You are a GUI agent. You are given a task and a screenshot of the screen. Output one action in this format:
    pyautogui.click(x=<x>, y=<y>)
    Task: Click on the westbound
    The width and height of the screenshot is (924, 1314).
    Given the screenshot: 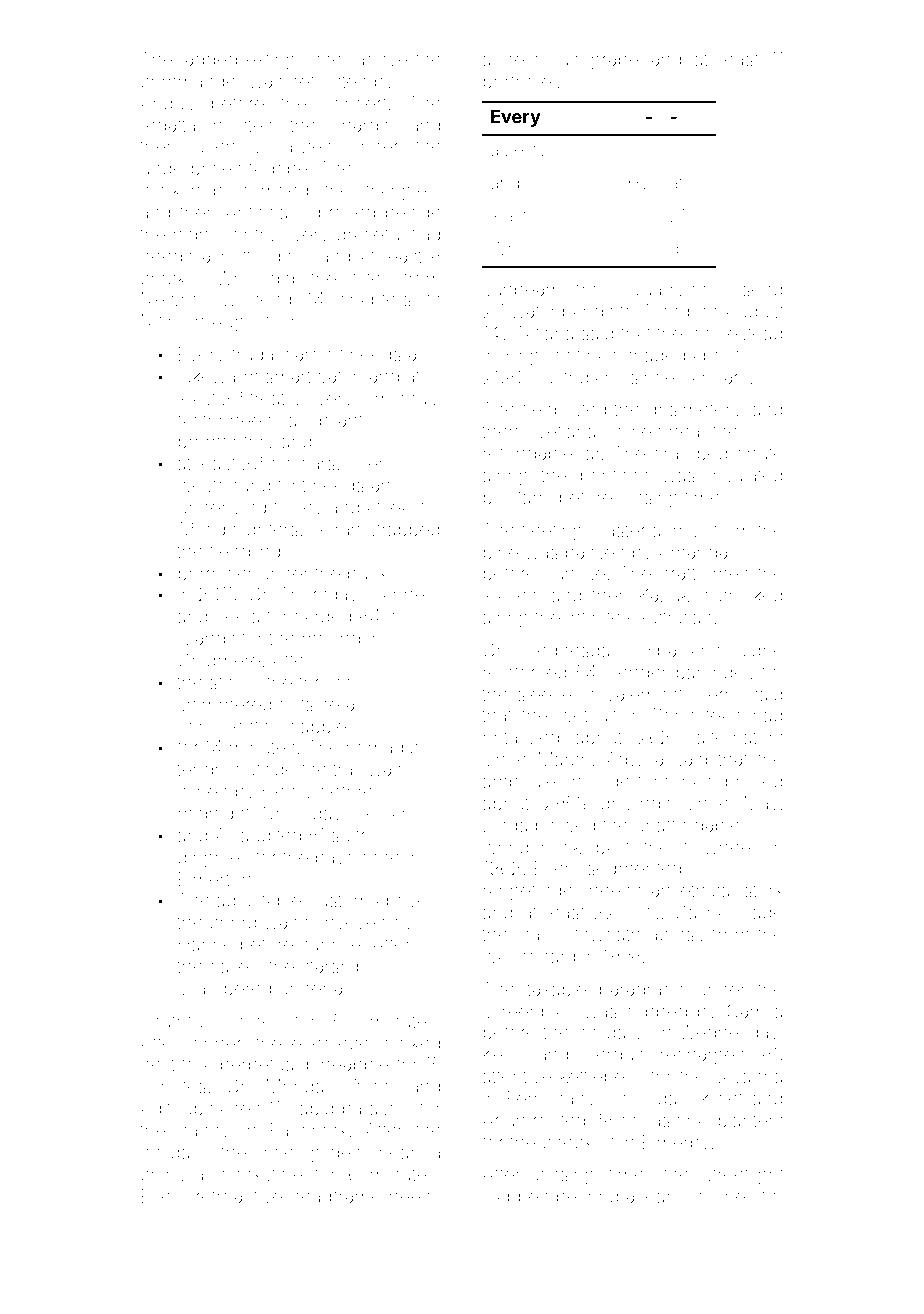 What is the action you would take?
    pyautogui.click(x=224, y=485)
